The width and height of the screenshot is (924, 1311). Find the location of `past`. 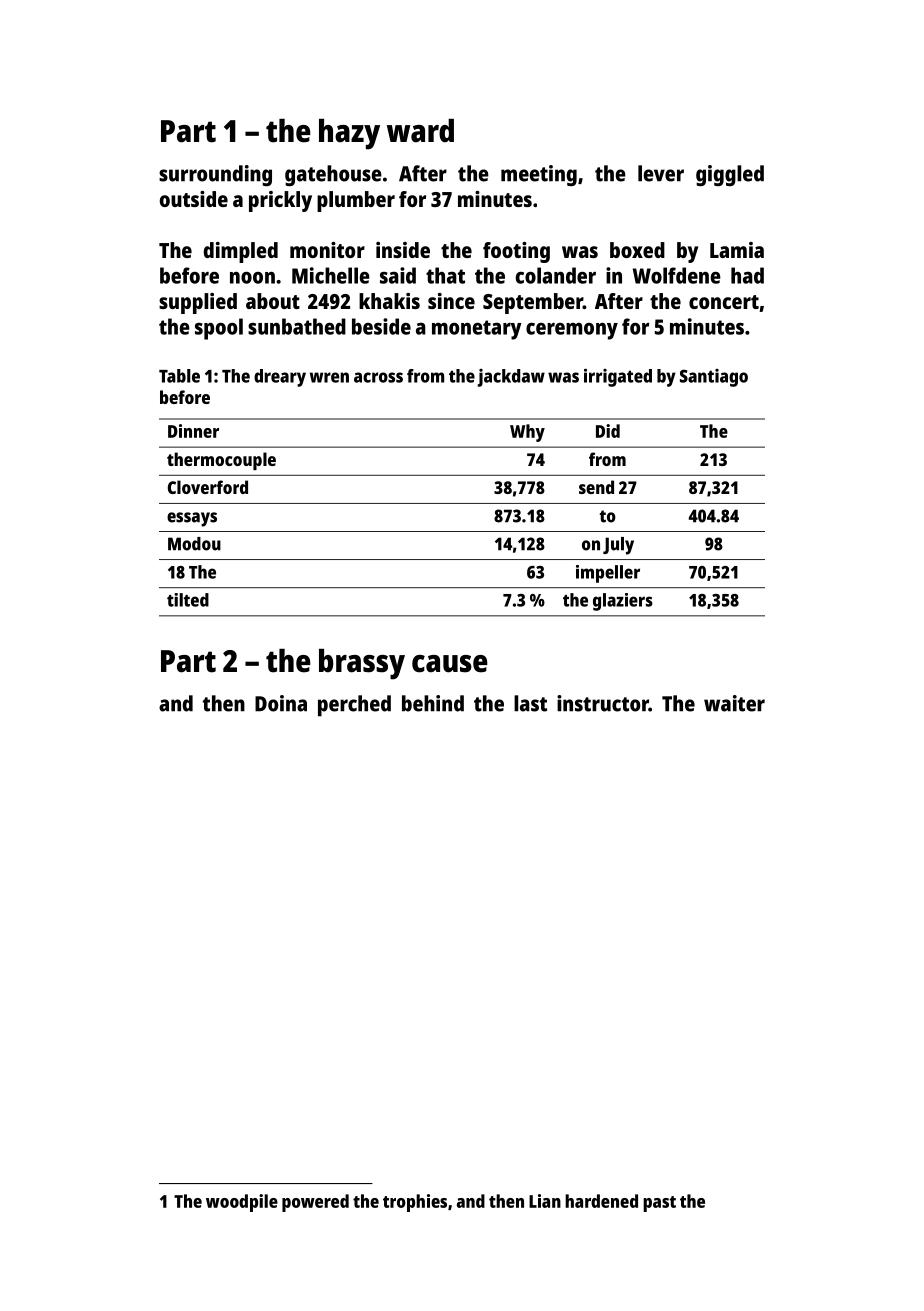

past is located at coordinates (659, 1204).
